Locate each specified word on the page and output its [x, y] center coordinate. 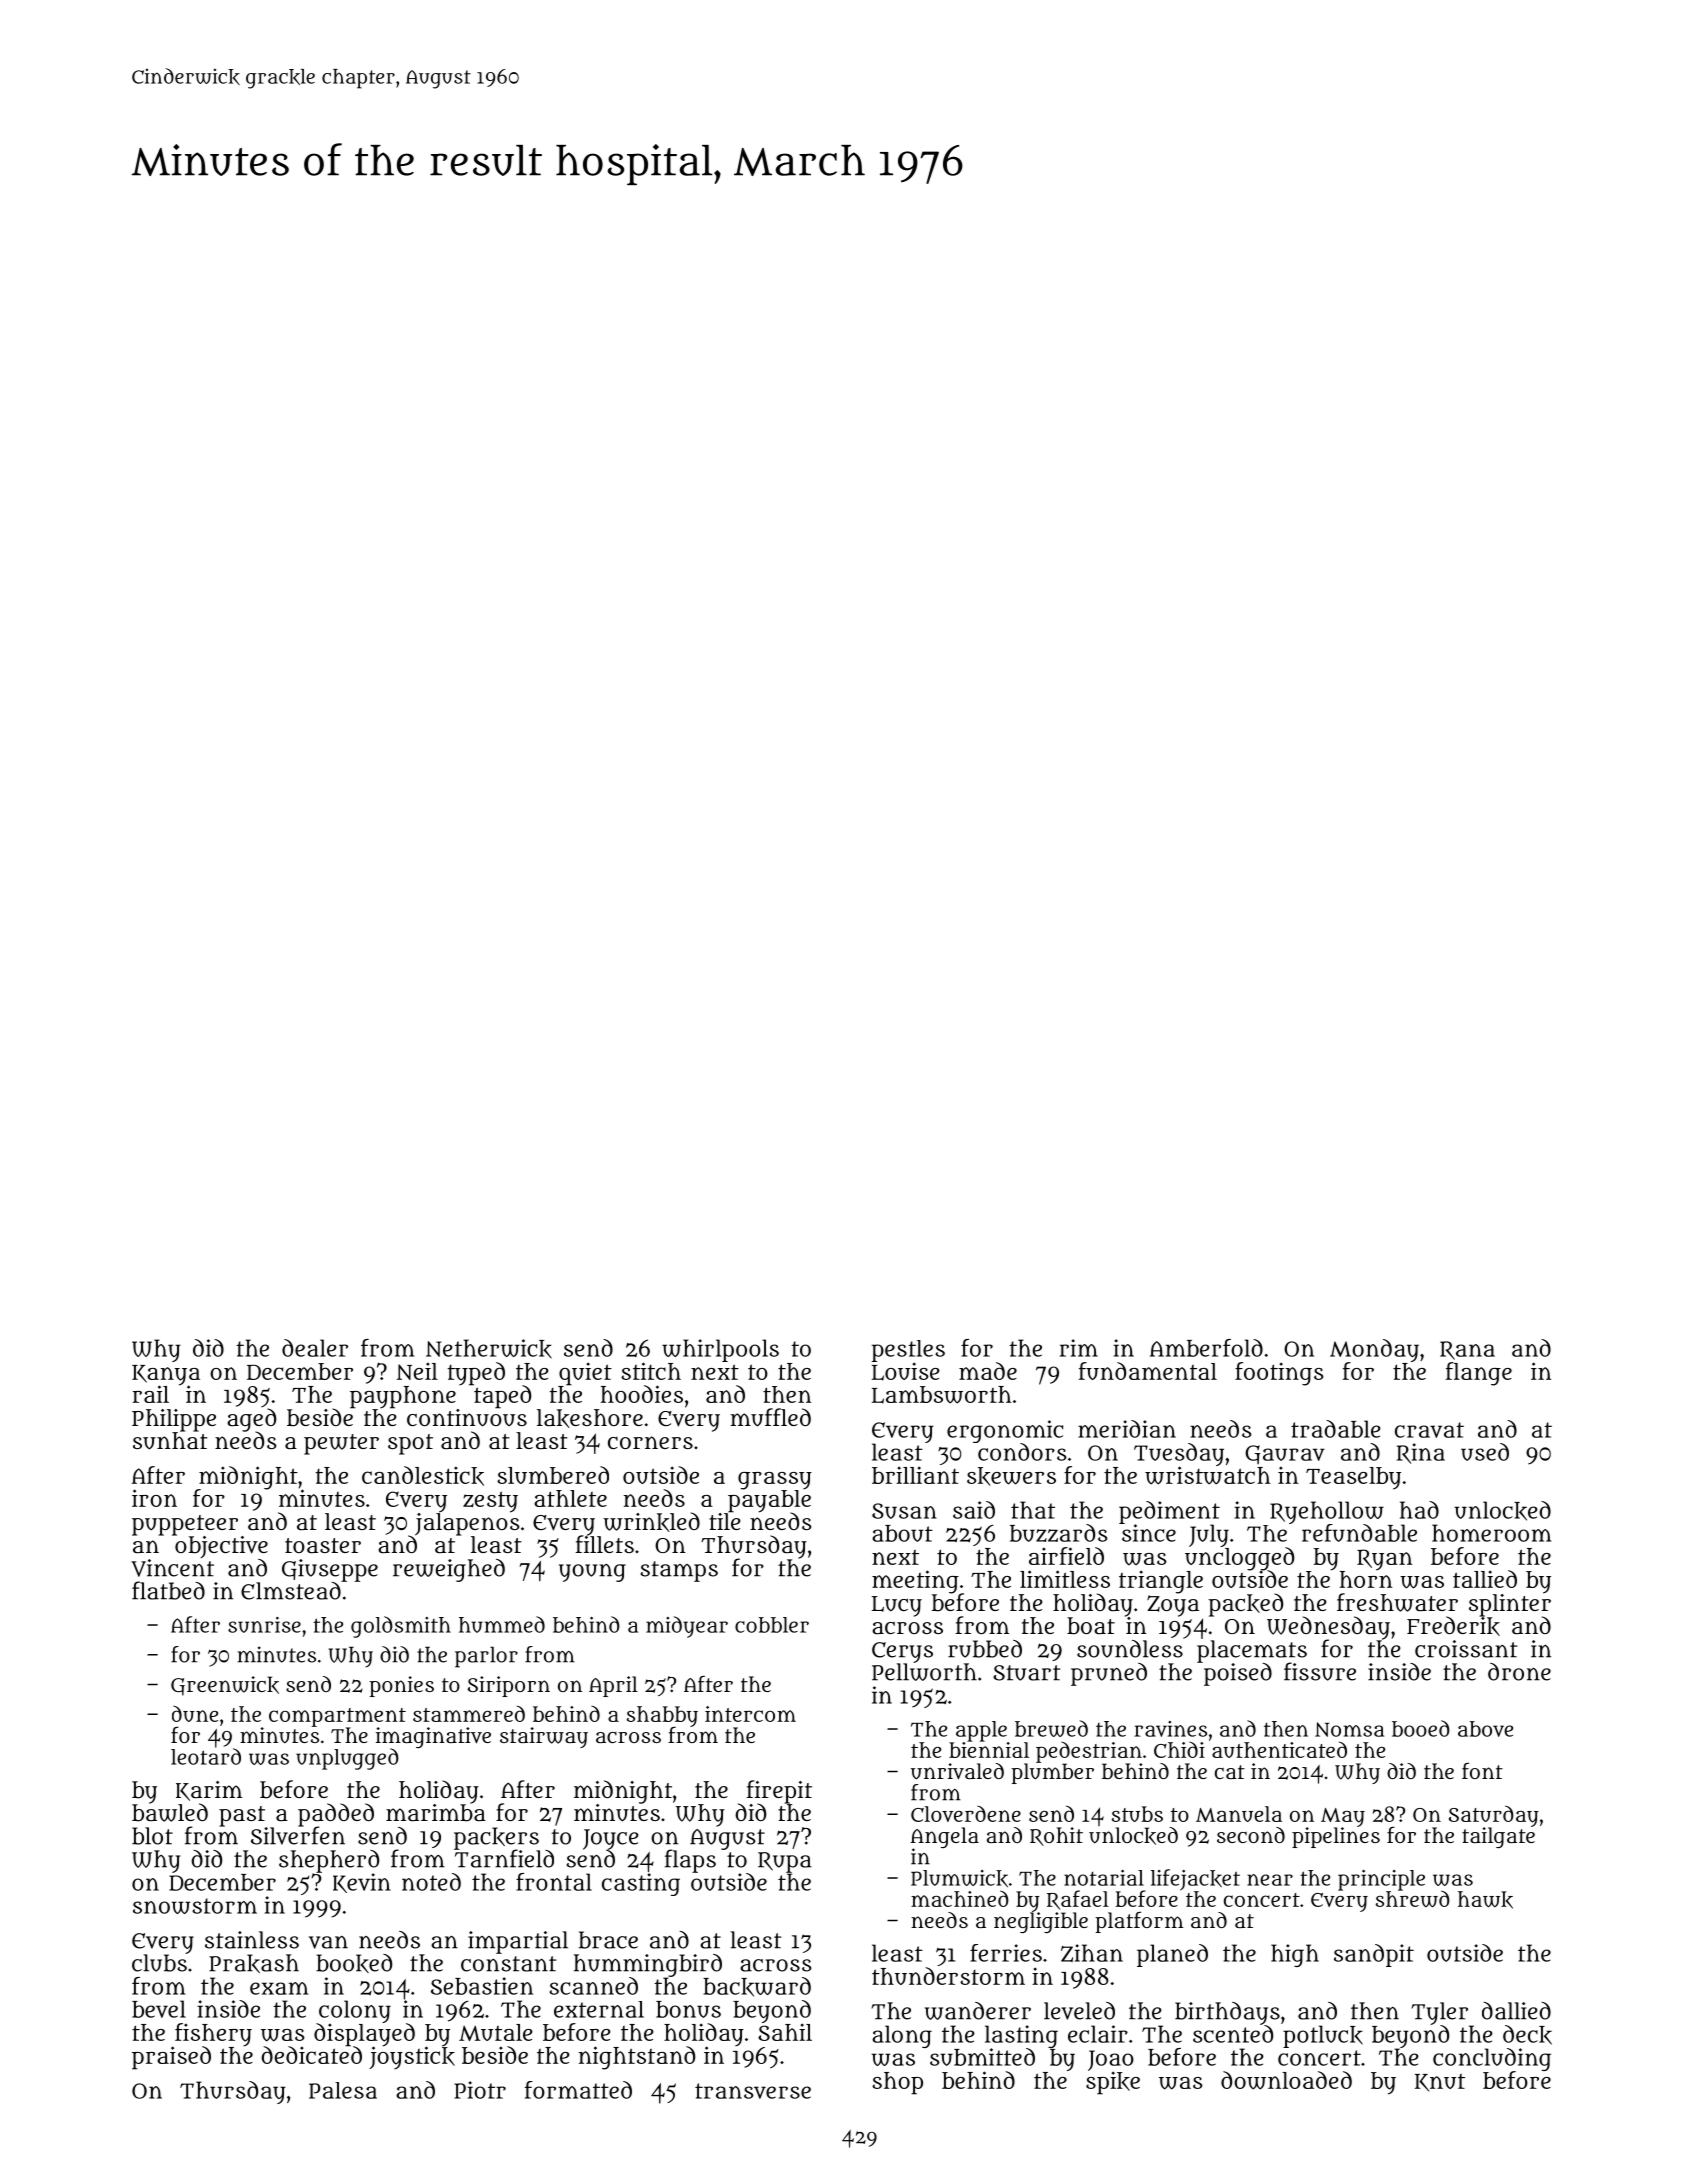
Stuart [1026, 1673]
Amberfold [1206, 1348]
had [1419, 1510]
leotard [206, 1756]
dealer [315, 1348]
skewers [1011, 1476]
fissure [1320, 1671]
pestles [908, 1351]
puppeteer [185, 1525]
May [1343, 1817]
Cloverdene [966, 1814]
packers [496, 1838]
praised [171, 2058]
